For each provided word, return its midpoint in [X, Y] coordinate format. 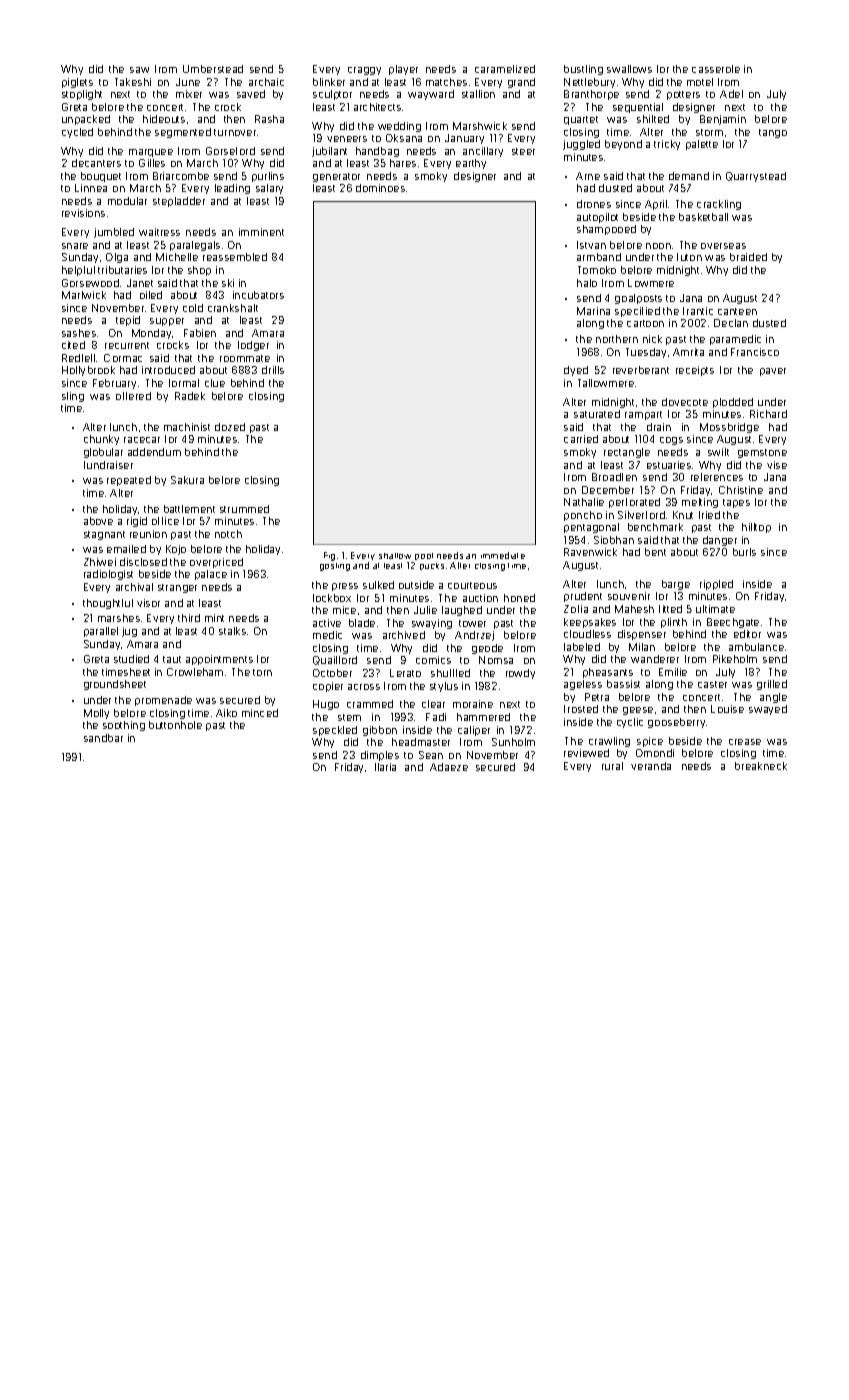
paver [773, 372]
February [114, 384]
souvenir [629, 596]
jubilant [329, 152]
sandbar [103, 738]
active [327, 623]
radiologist [108, 575]
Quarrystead [756, 177]
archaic [266, 82]
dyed [576, 371]
